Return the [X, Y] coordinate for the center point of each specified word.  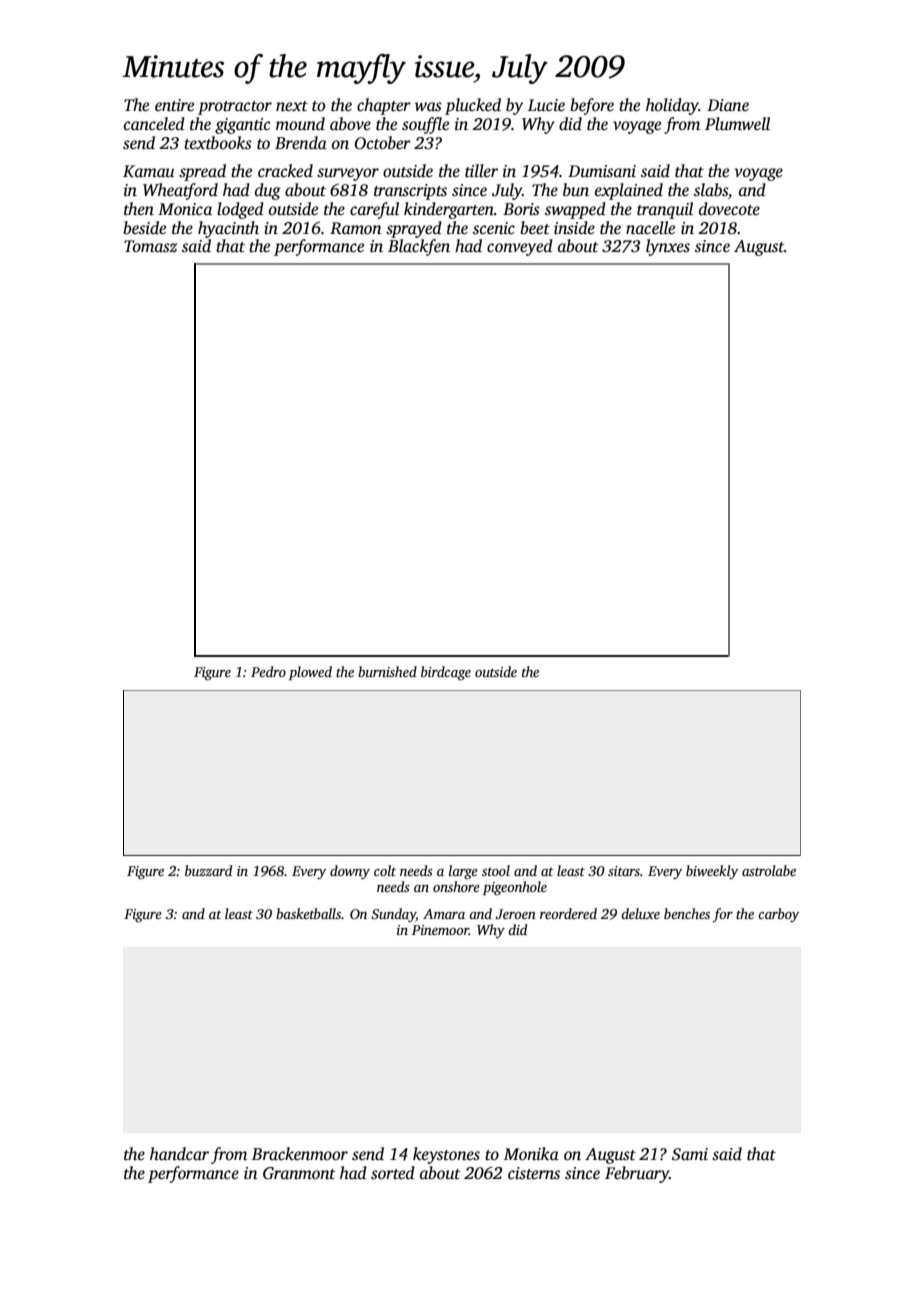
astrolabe [769, 870]
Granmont [299, 1173]
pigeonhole [515, 888]
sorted [393, 1173]
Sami [690, 1154]
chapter [384, 106]
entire [174, 105]
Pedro [268, 671]
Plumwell [737, 124]
